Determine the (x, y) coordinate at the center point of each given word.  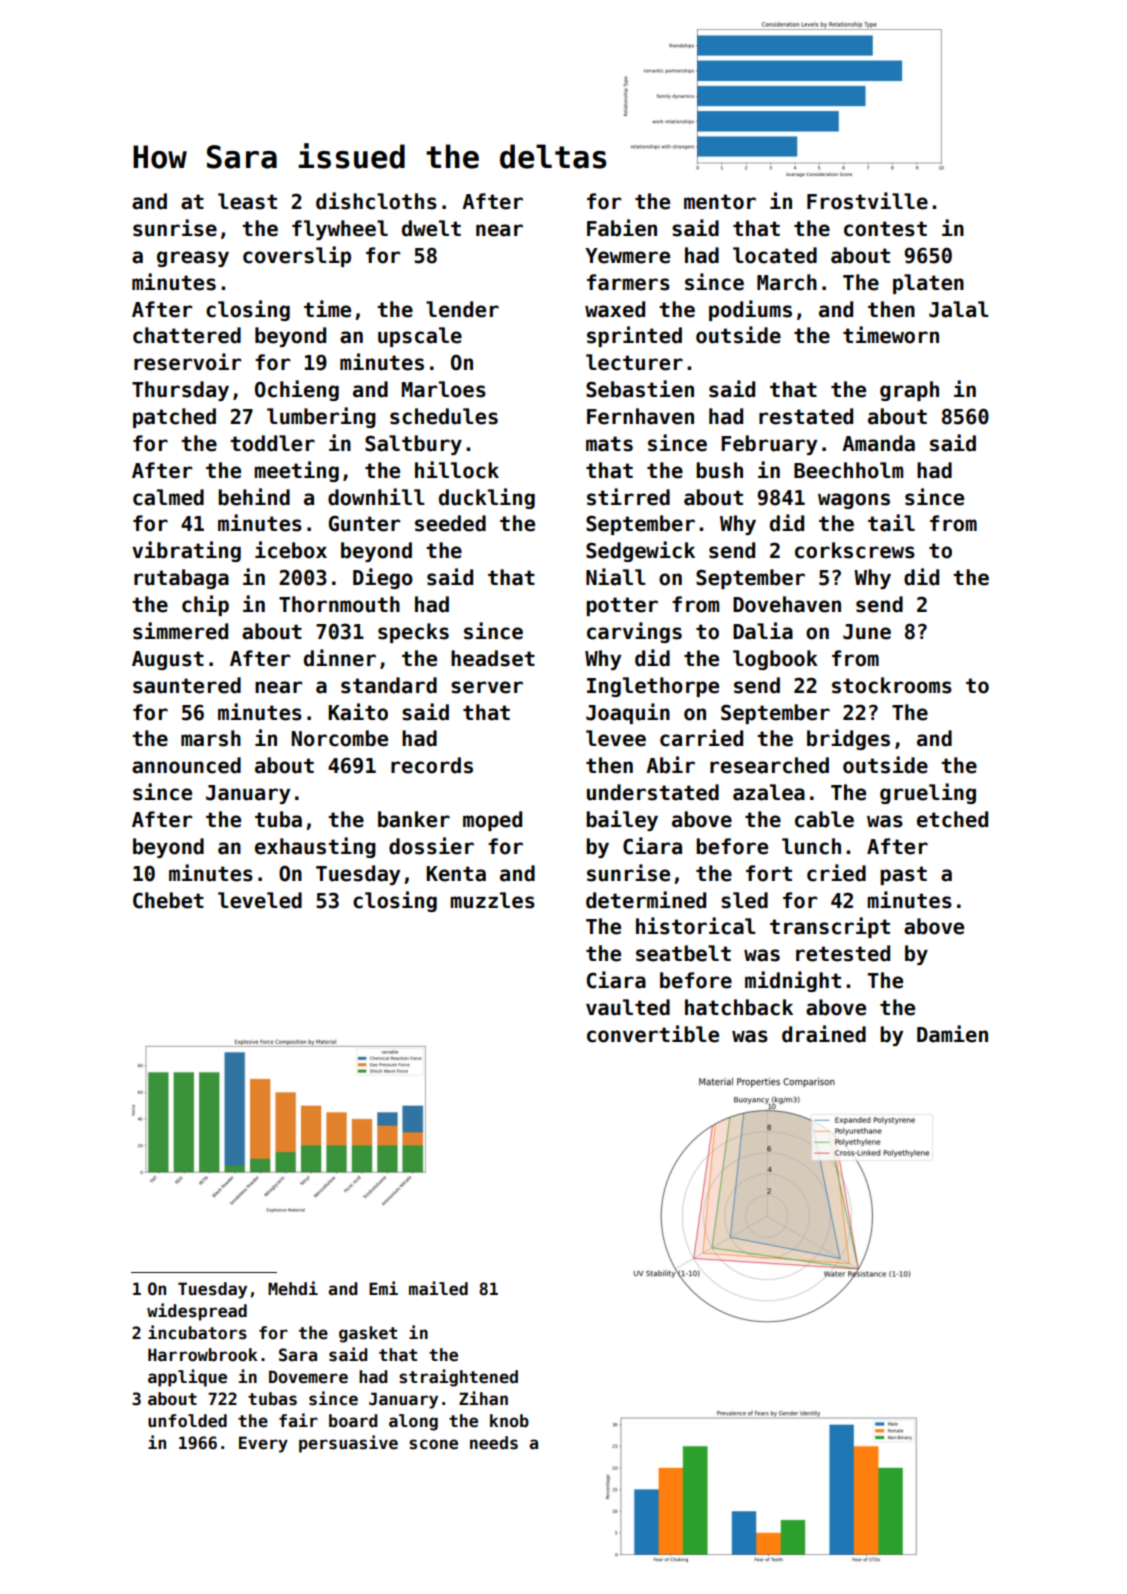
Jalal (959, 309)
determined (646, 900)
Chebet (168, 900)
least (247, 201)
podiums (750, 310)
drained (824, 1034)
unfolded (187, 1421)
